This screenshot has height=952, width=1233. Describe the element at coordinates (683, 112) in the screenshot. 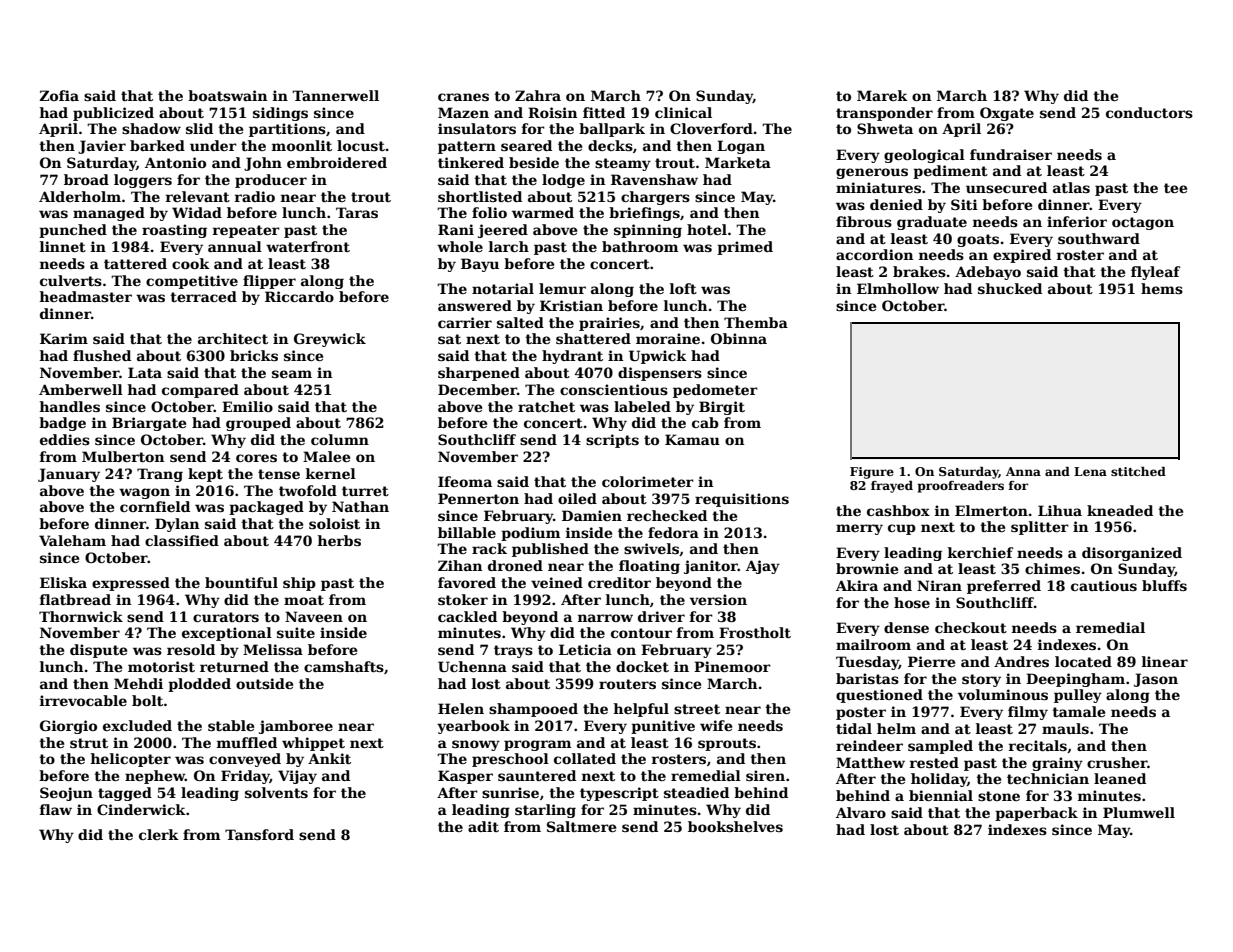

I see `clinical` at that location.
